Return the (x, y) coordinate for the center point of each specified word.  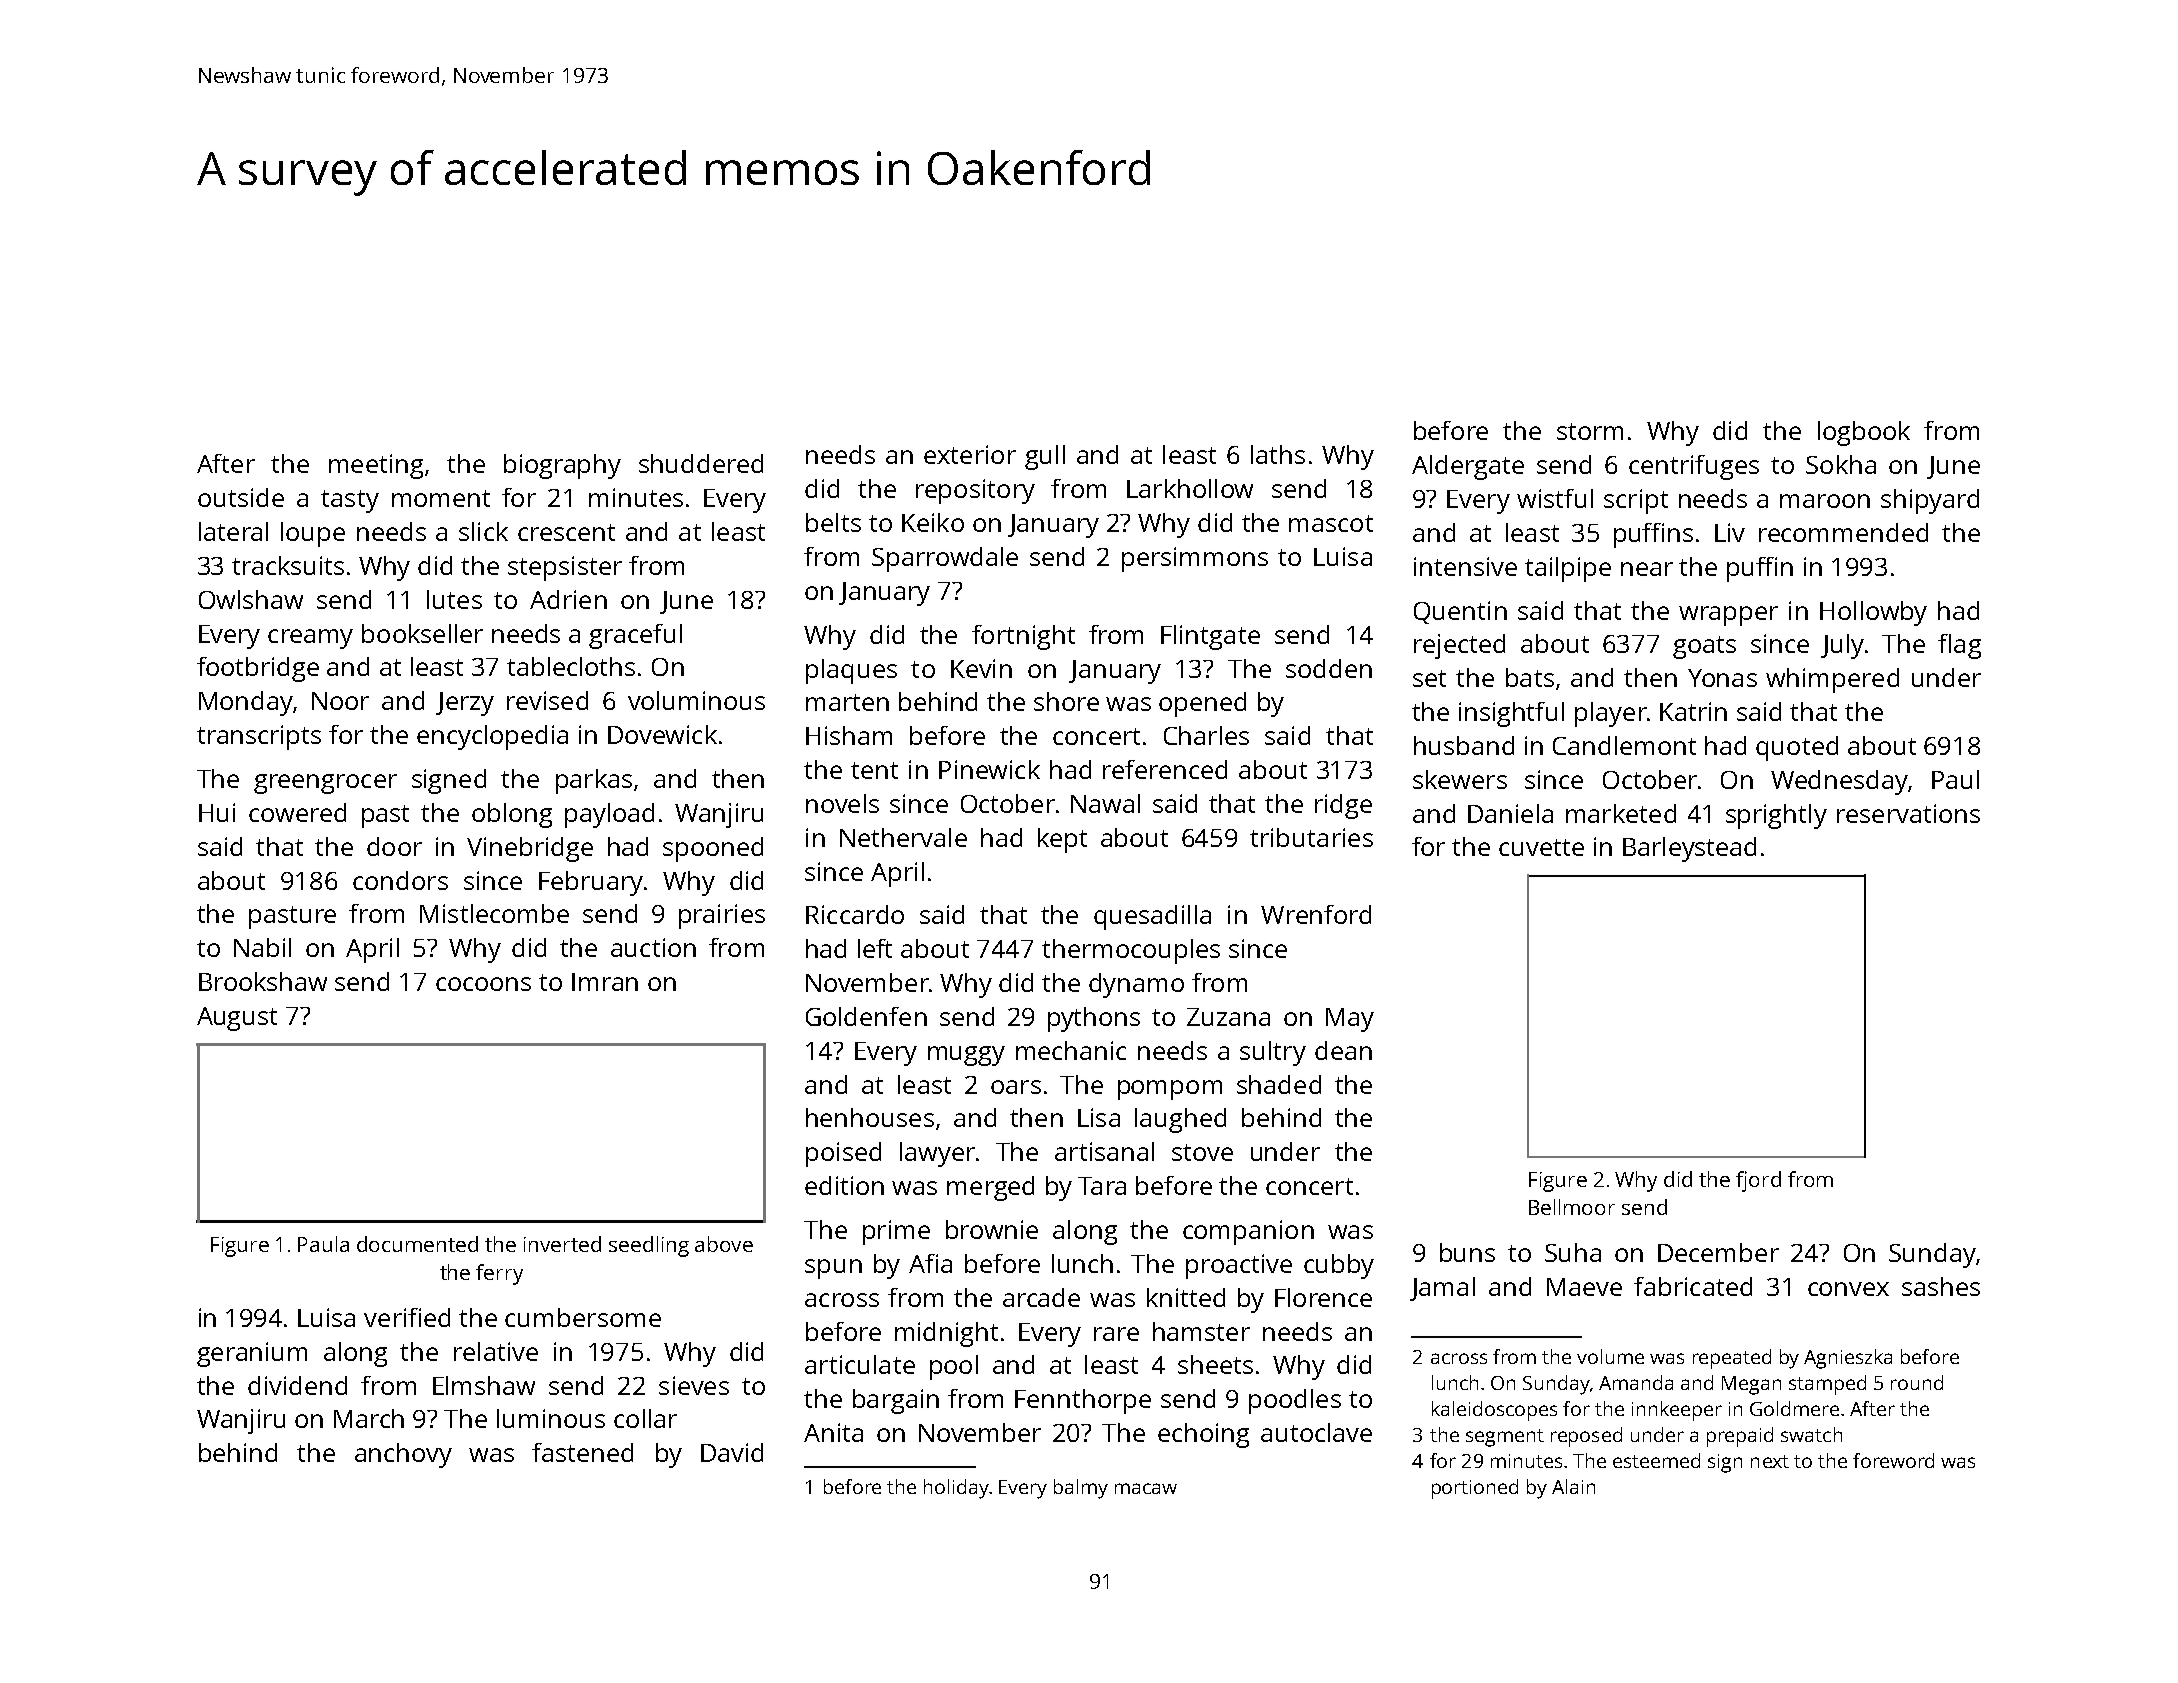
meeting (376, 466)
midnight (946, 1334)
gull (1045, 457)
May (1350, 1020)
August (237, 1019)
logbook (1864, 433)
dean (1343, 1050)
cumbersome (583, 1317)
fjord (1758, 1181)
